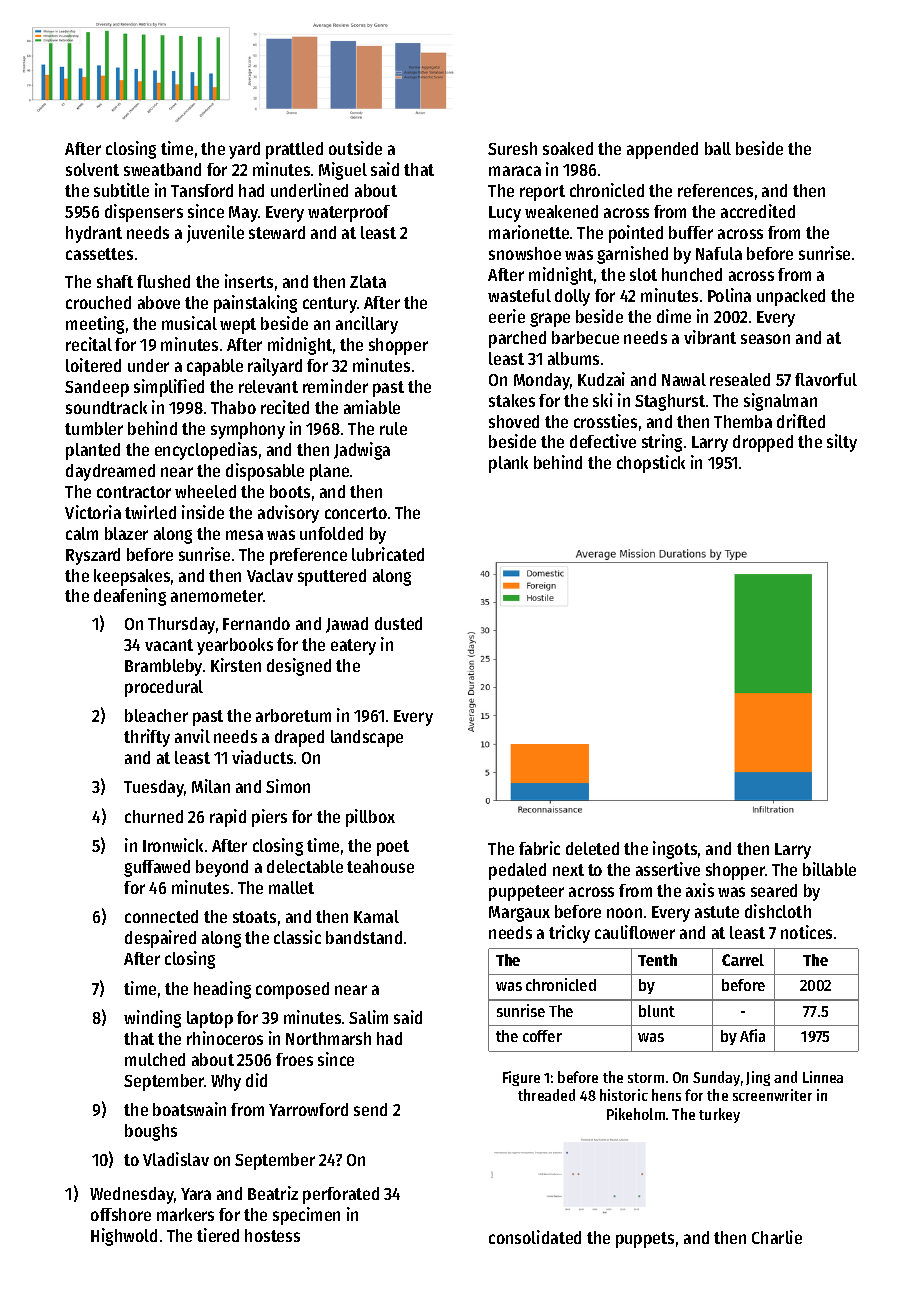  I want to click on keepsakes, so click(132, 577).
